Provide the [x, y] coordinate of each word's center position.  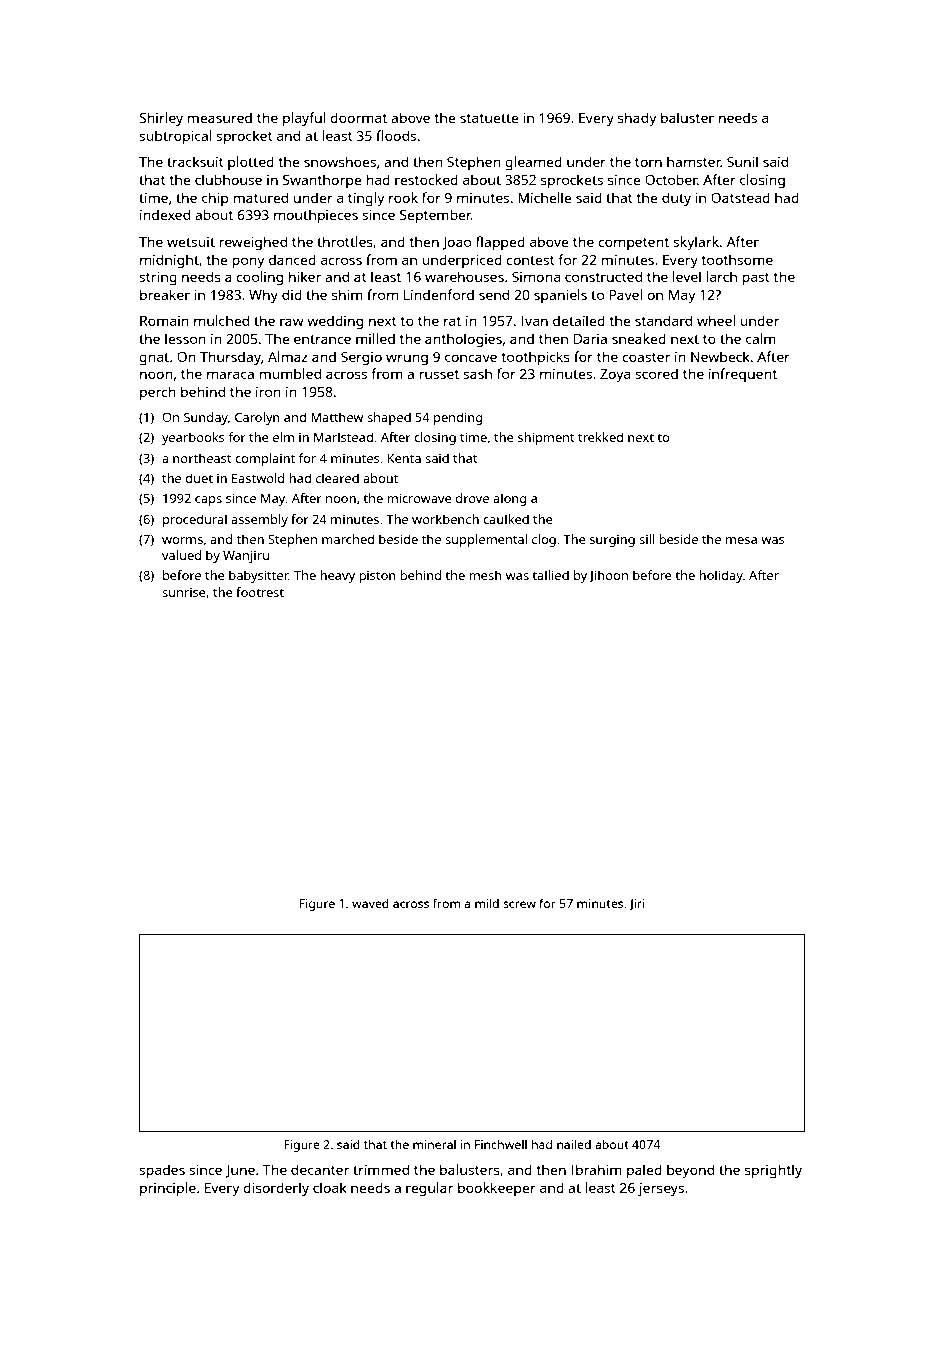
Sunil [742, 161]
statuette [489, 118]
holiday [721, 576]
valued [182, 555]
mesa [741, 540]
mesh [485, 575]
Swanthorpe [322, 181]
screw [519, 904]
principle [168, 1189]
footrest [260, 592]
